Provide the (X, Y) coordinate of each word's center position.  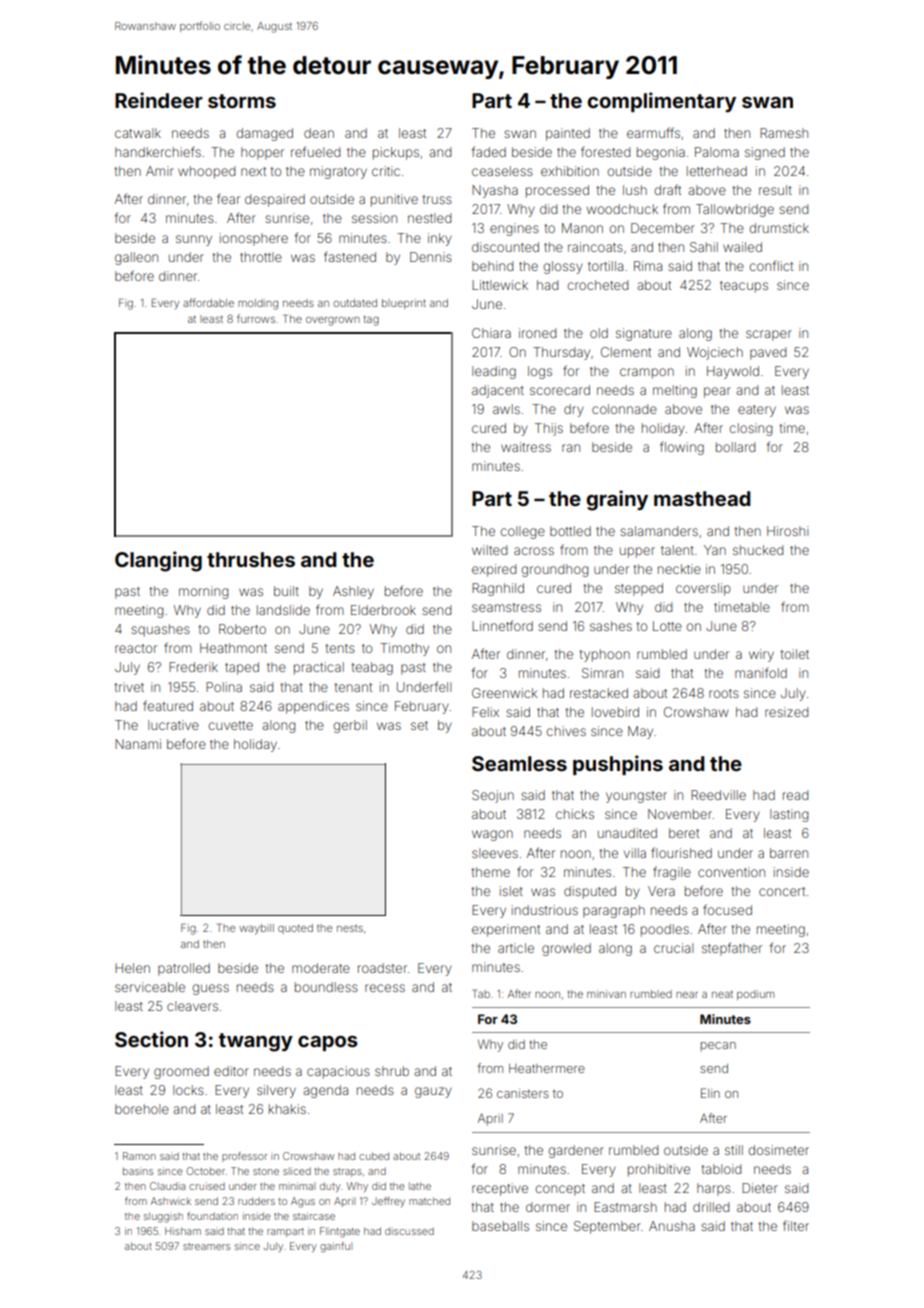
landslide (283, 610)
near (687, 995)
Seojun (493, 796)
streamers (206, 1246)
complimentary (661, 102)
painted (568, 134)
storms (242, 101)
